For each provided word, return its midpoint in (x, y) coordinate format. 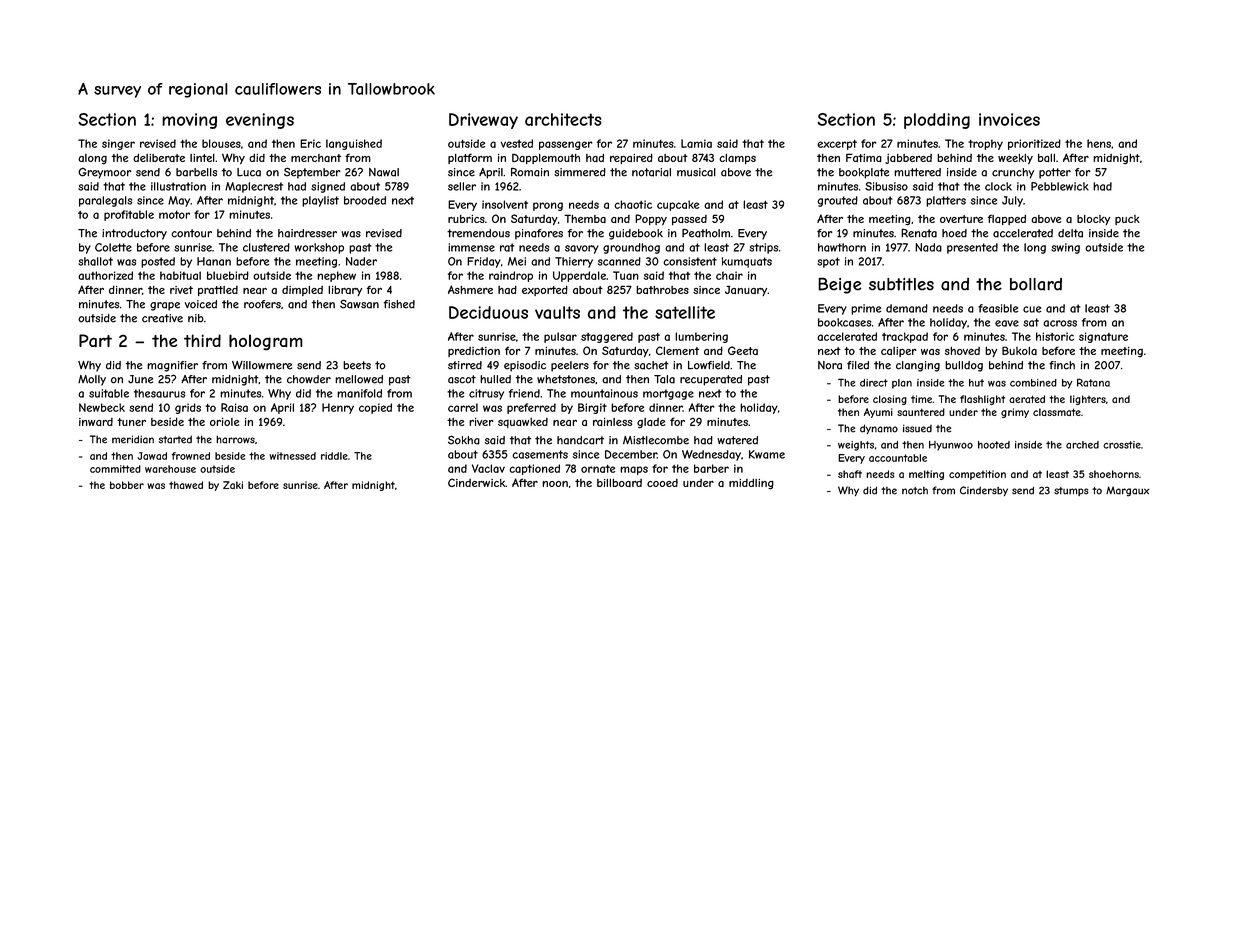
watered (737, 440)
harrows (235, 439)
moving (189, 121)
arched (1082, 445)
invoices (1009, 119)
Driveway (483, 121)
